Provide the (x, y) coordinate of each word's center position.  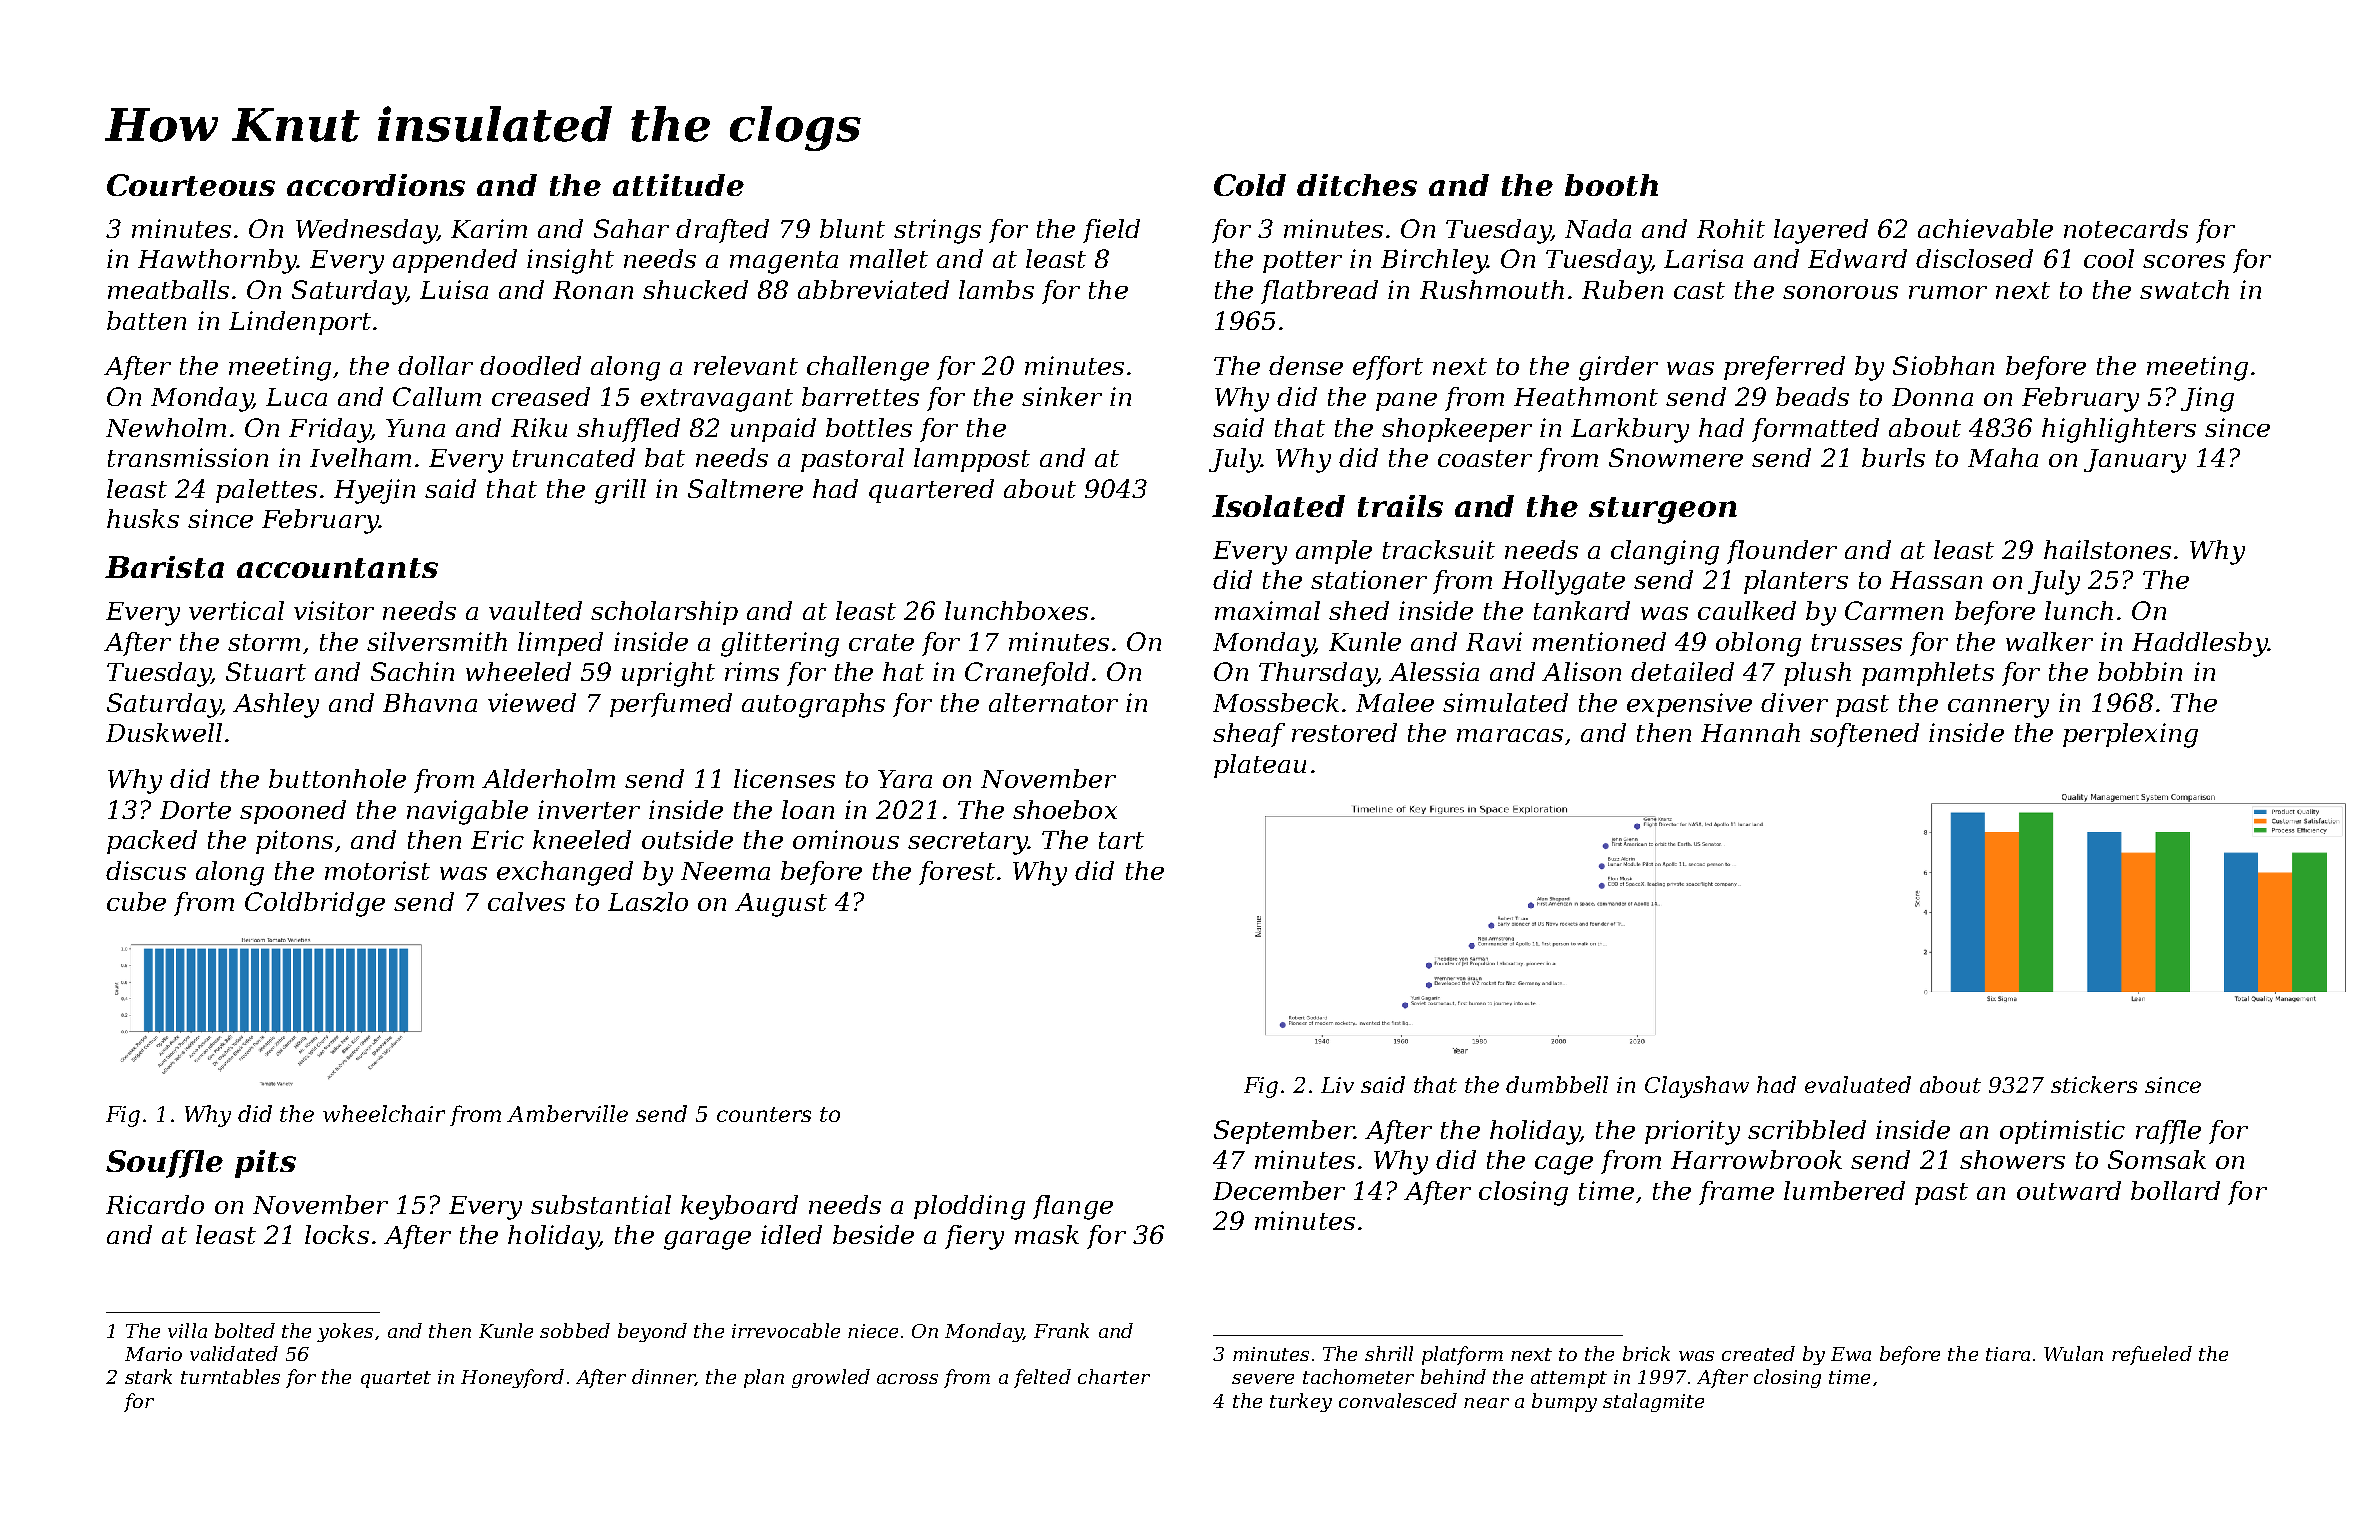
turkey (1301, 1402)
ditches (1357, 185)
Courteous (191, 185)
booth (1611, 185)
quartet (396, 1379)
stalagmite (1653, 1402)
